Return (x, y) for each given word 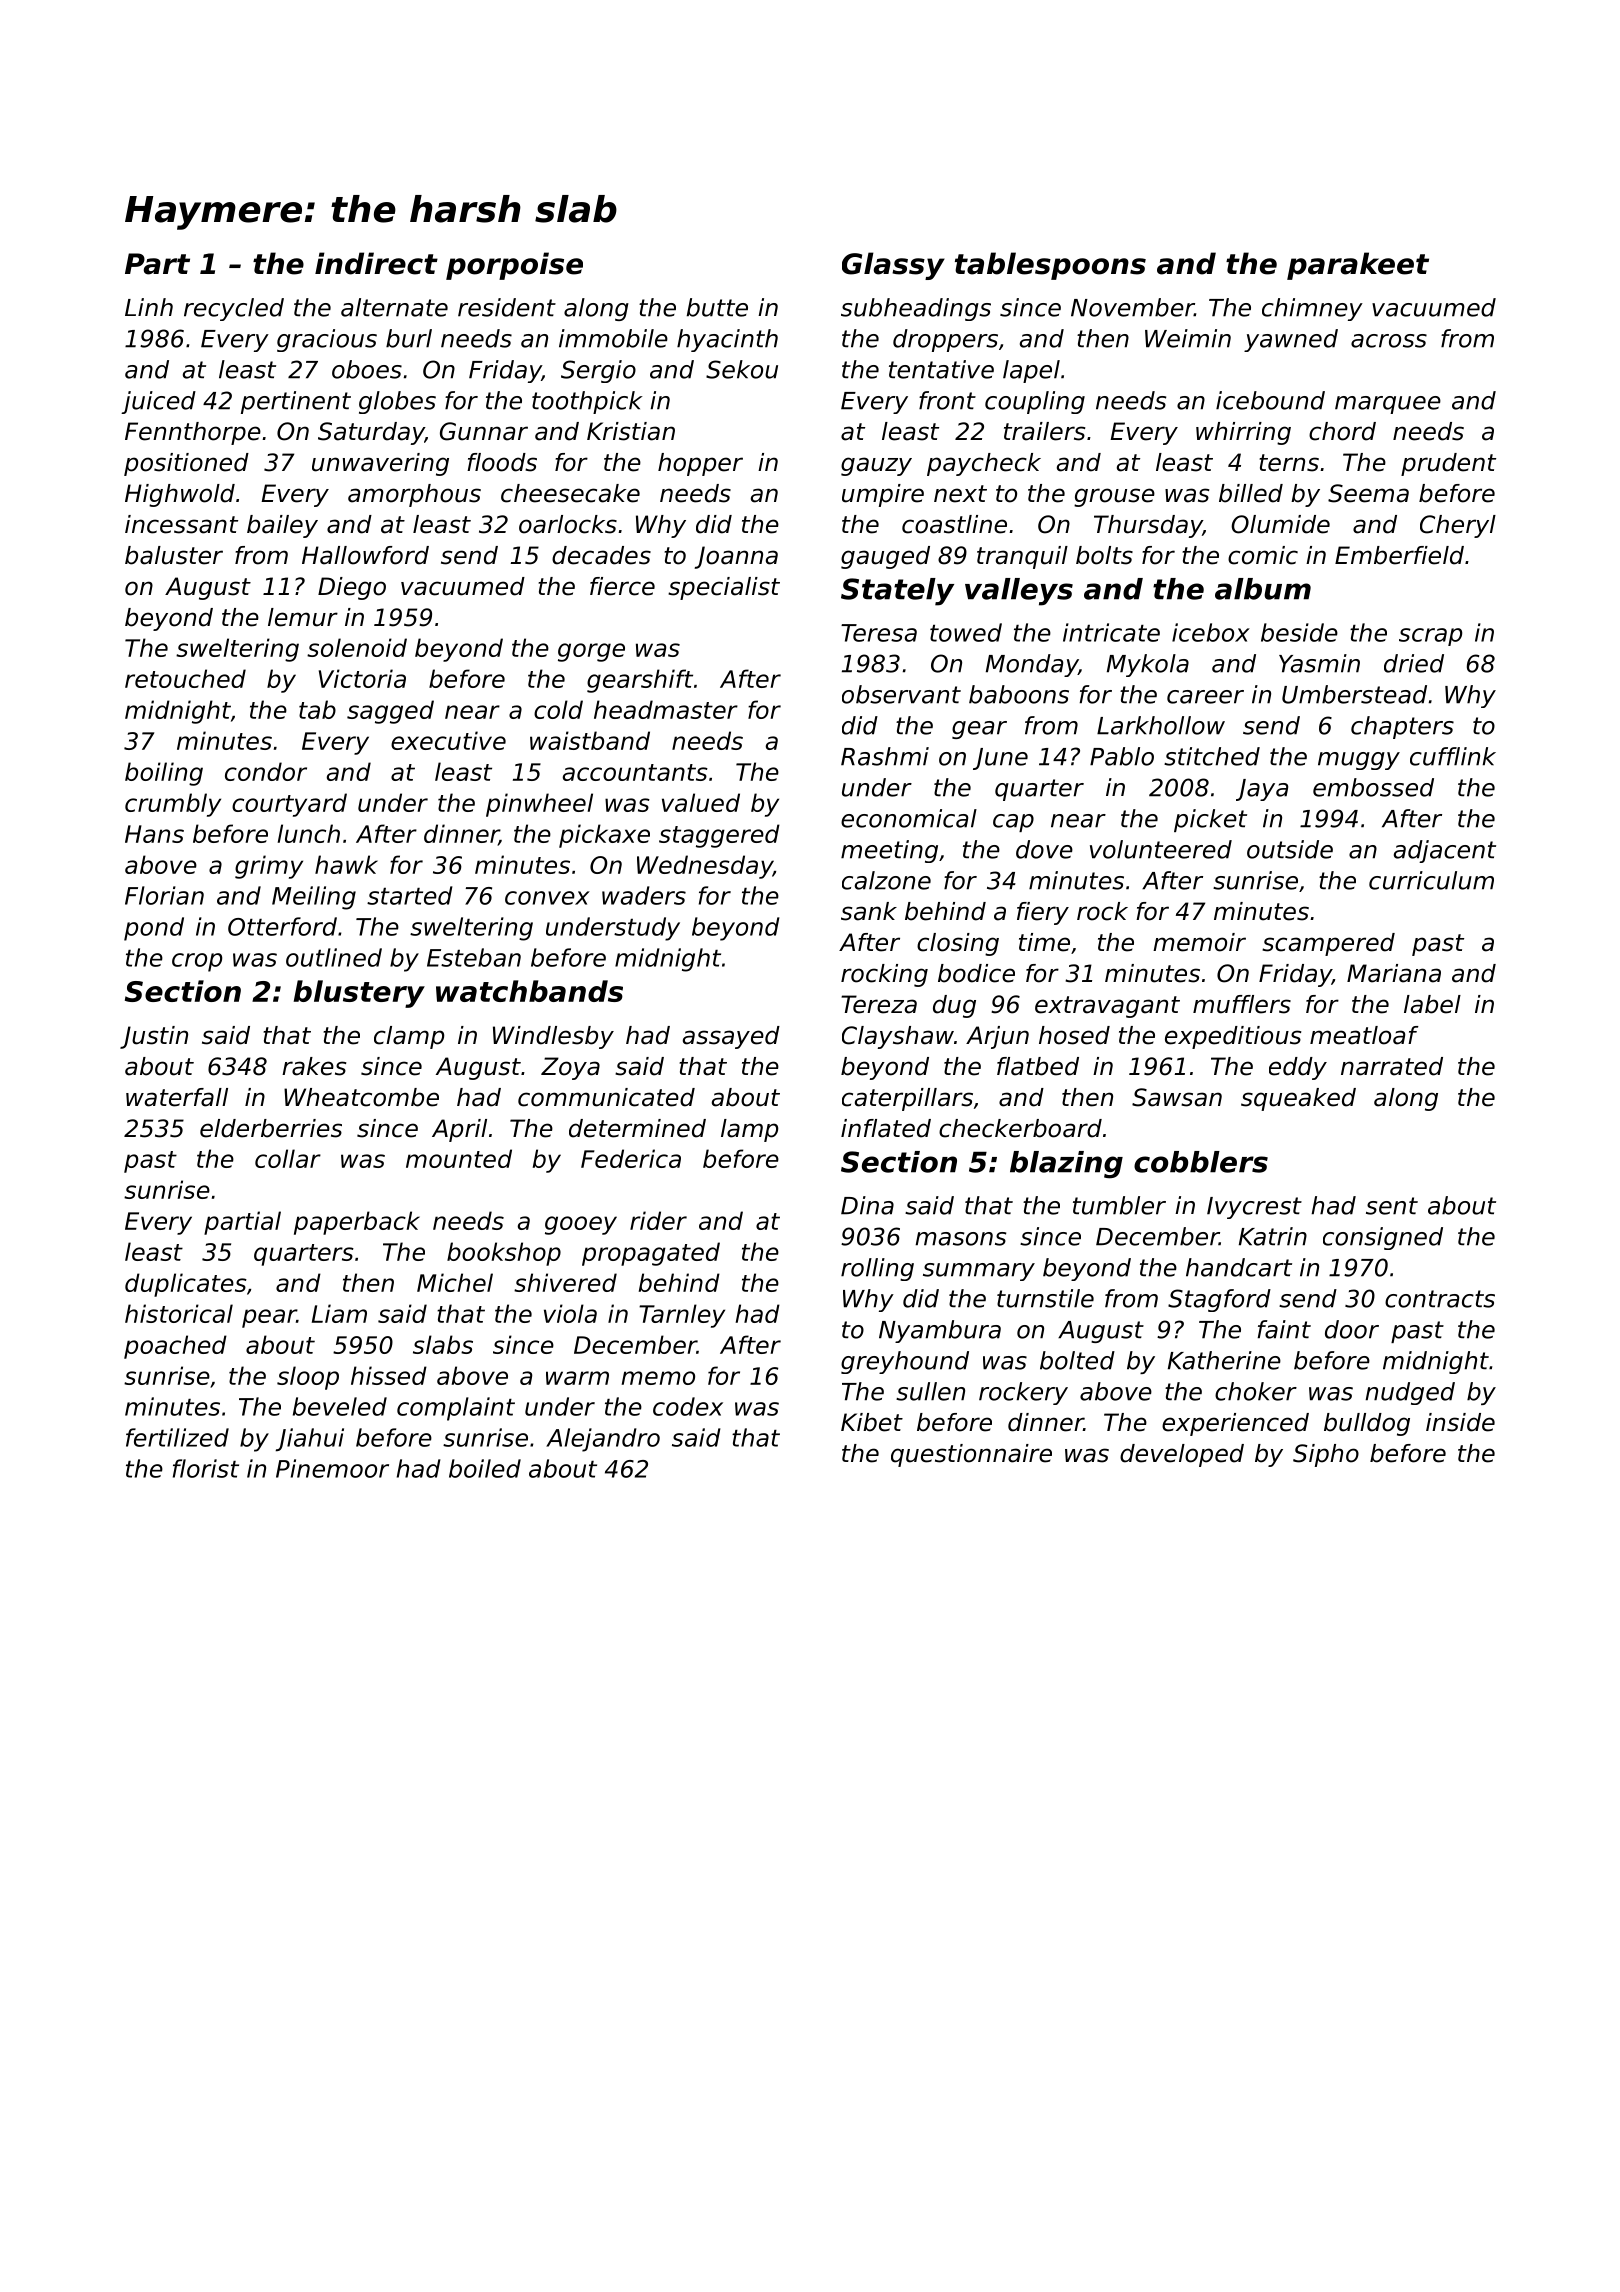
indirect (376, 263)
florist (206, 1468)
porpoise (514, 266)
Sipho (1326, 1455)
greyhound (905, 1362)
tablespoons (1050, 266)
